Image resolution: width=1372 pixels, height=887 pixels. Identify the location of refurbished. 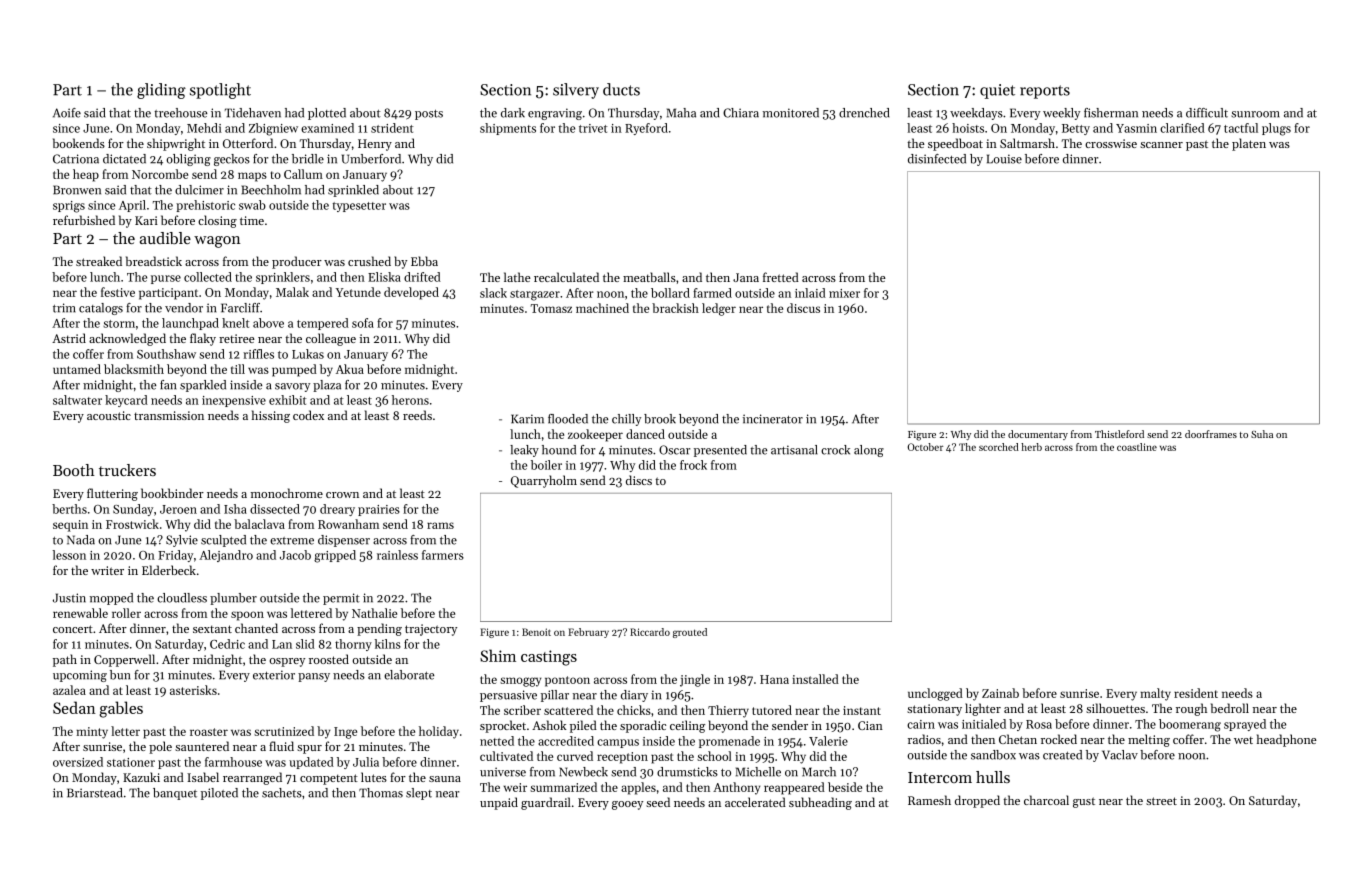
(84, 220).
